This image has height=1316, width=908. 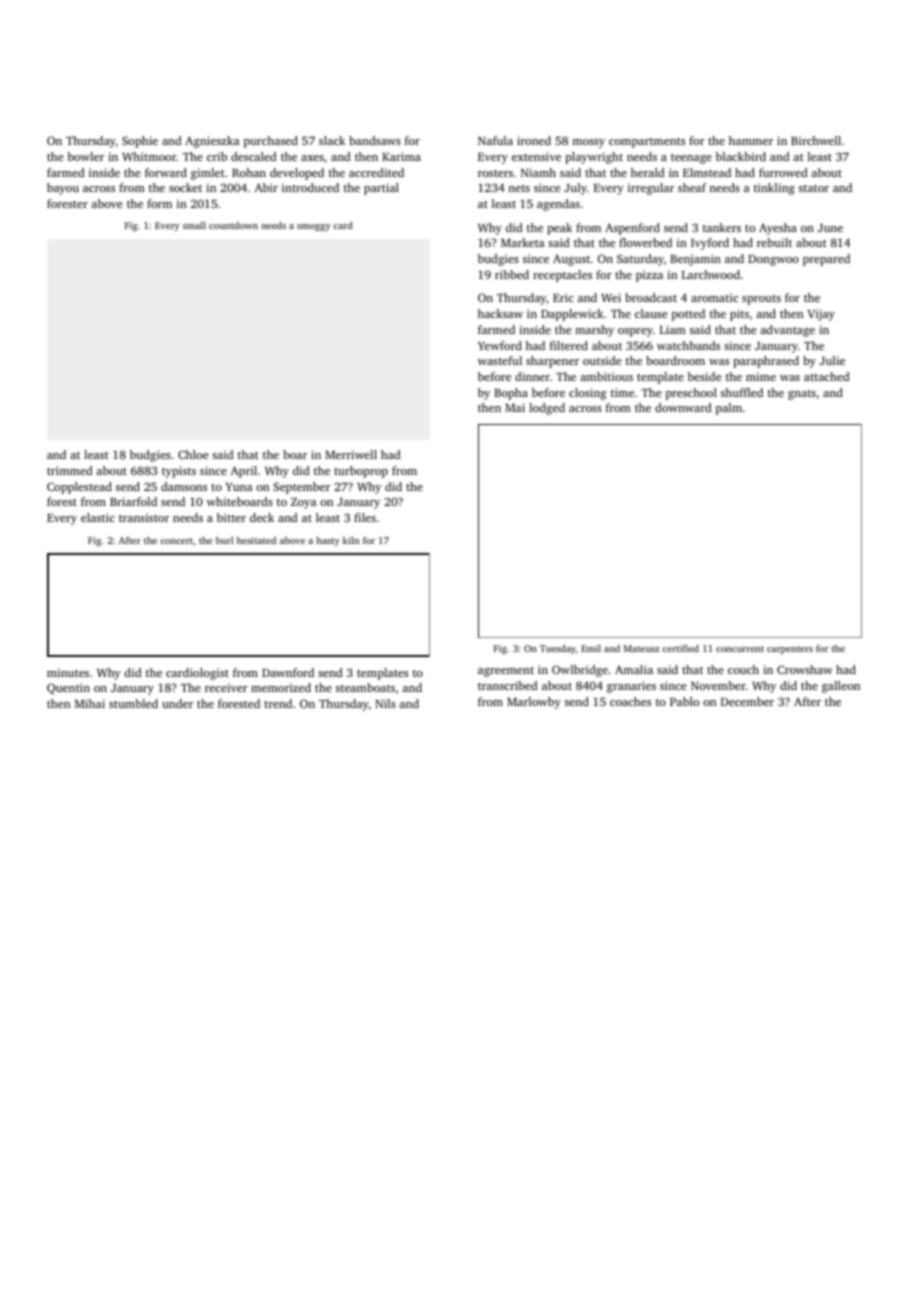 I want to click on palm, so click(x=728, y=409).
